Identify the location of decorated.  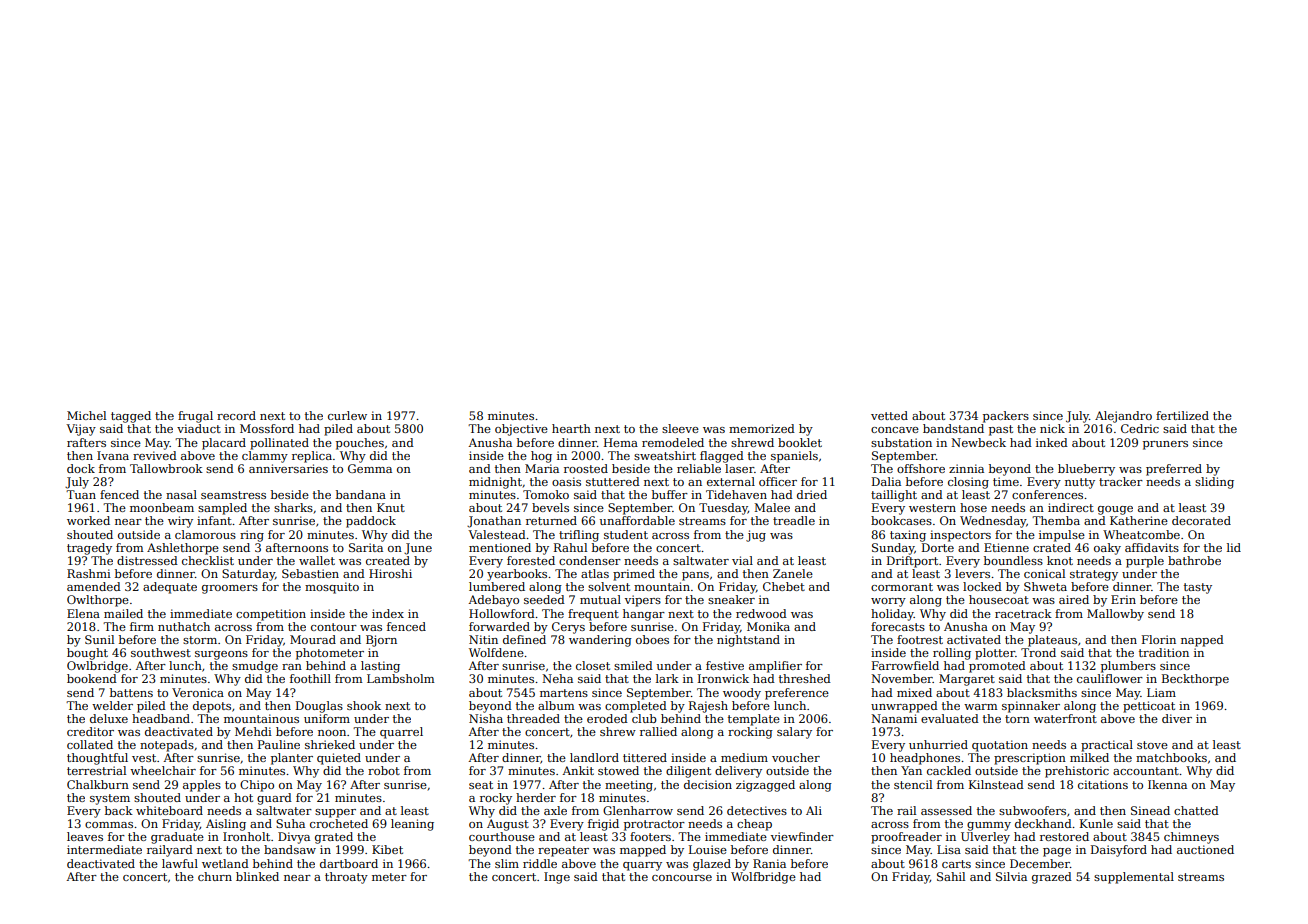
(1201, 520).
